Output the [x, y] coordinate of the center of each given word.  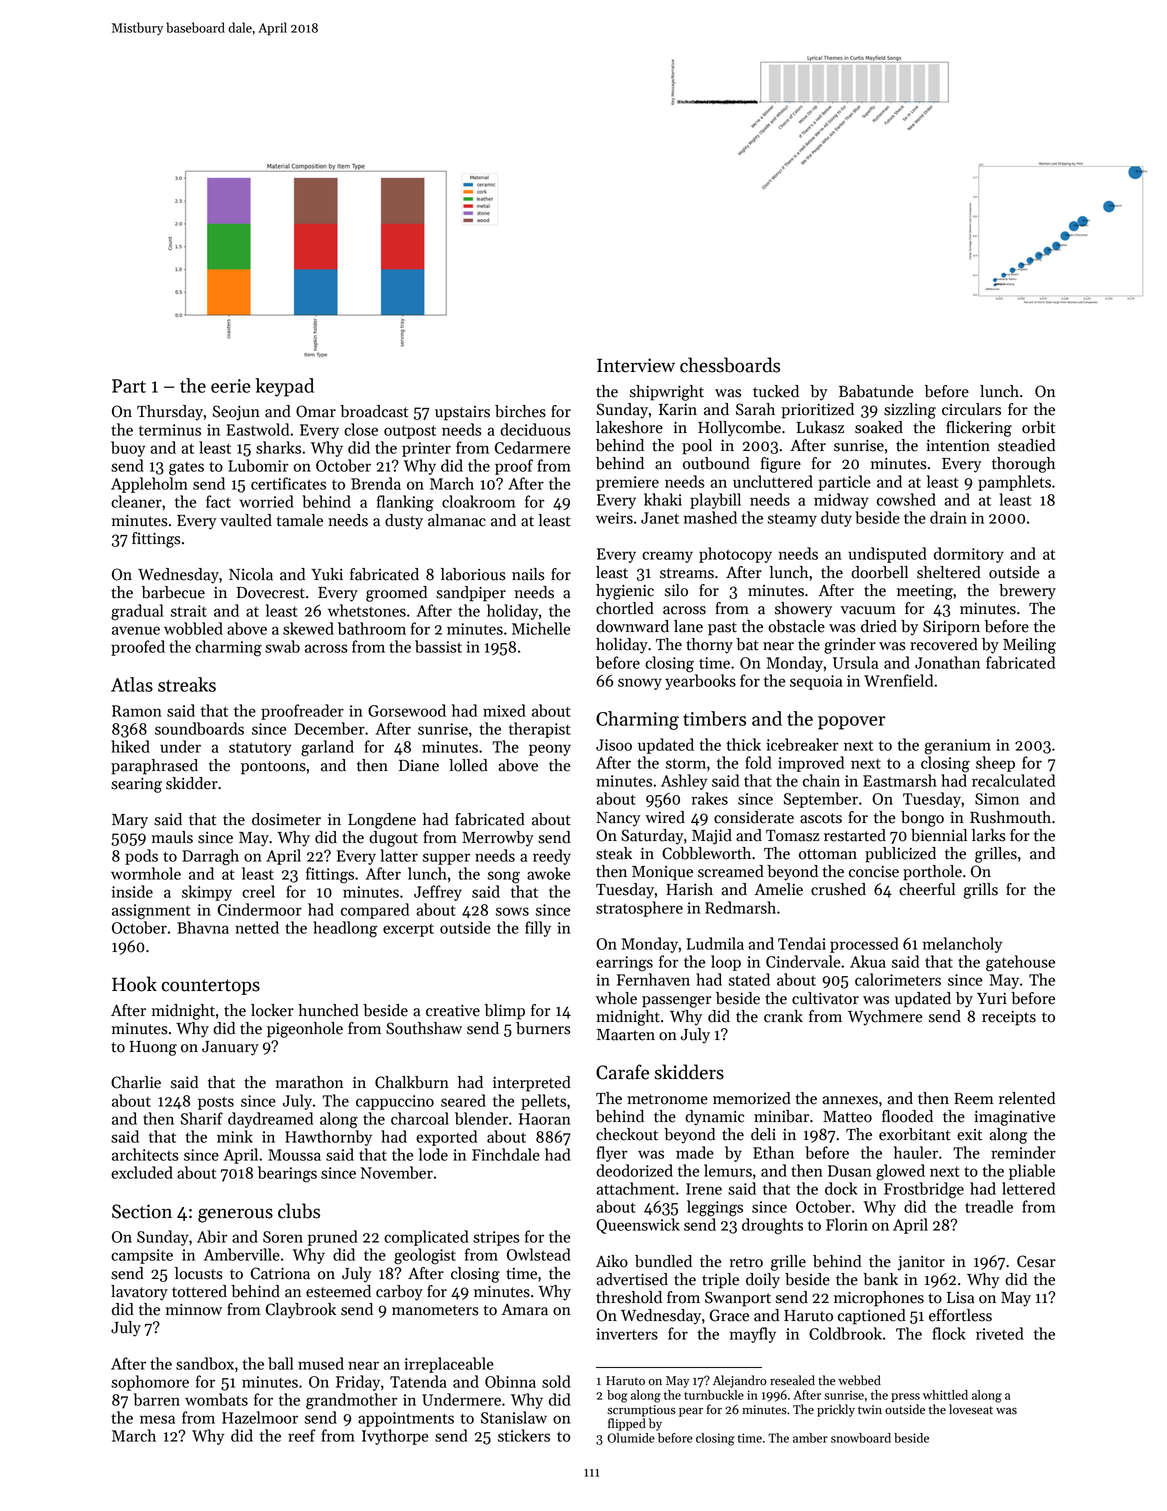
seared [463, 1100]
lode [433, 1154]
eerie [230, 386]
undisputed [887, 555]
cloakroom [478, 501]
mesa [157, 1419]
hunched [328, 1010]
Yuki [327, 574]
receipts [1009, 1018]
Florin [847, 1224]
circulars [971, 409]
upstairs [462, 413]
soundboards [199, 728]
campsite [142, 1256]
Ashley [684, 782]
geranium [957, 747]
